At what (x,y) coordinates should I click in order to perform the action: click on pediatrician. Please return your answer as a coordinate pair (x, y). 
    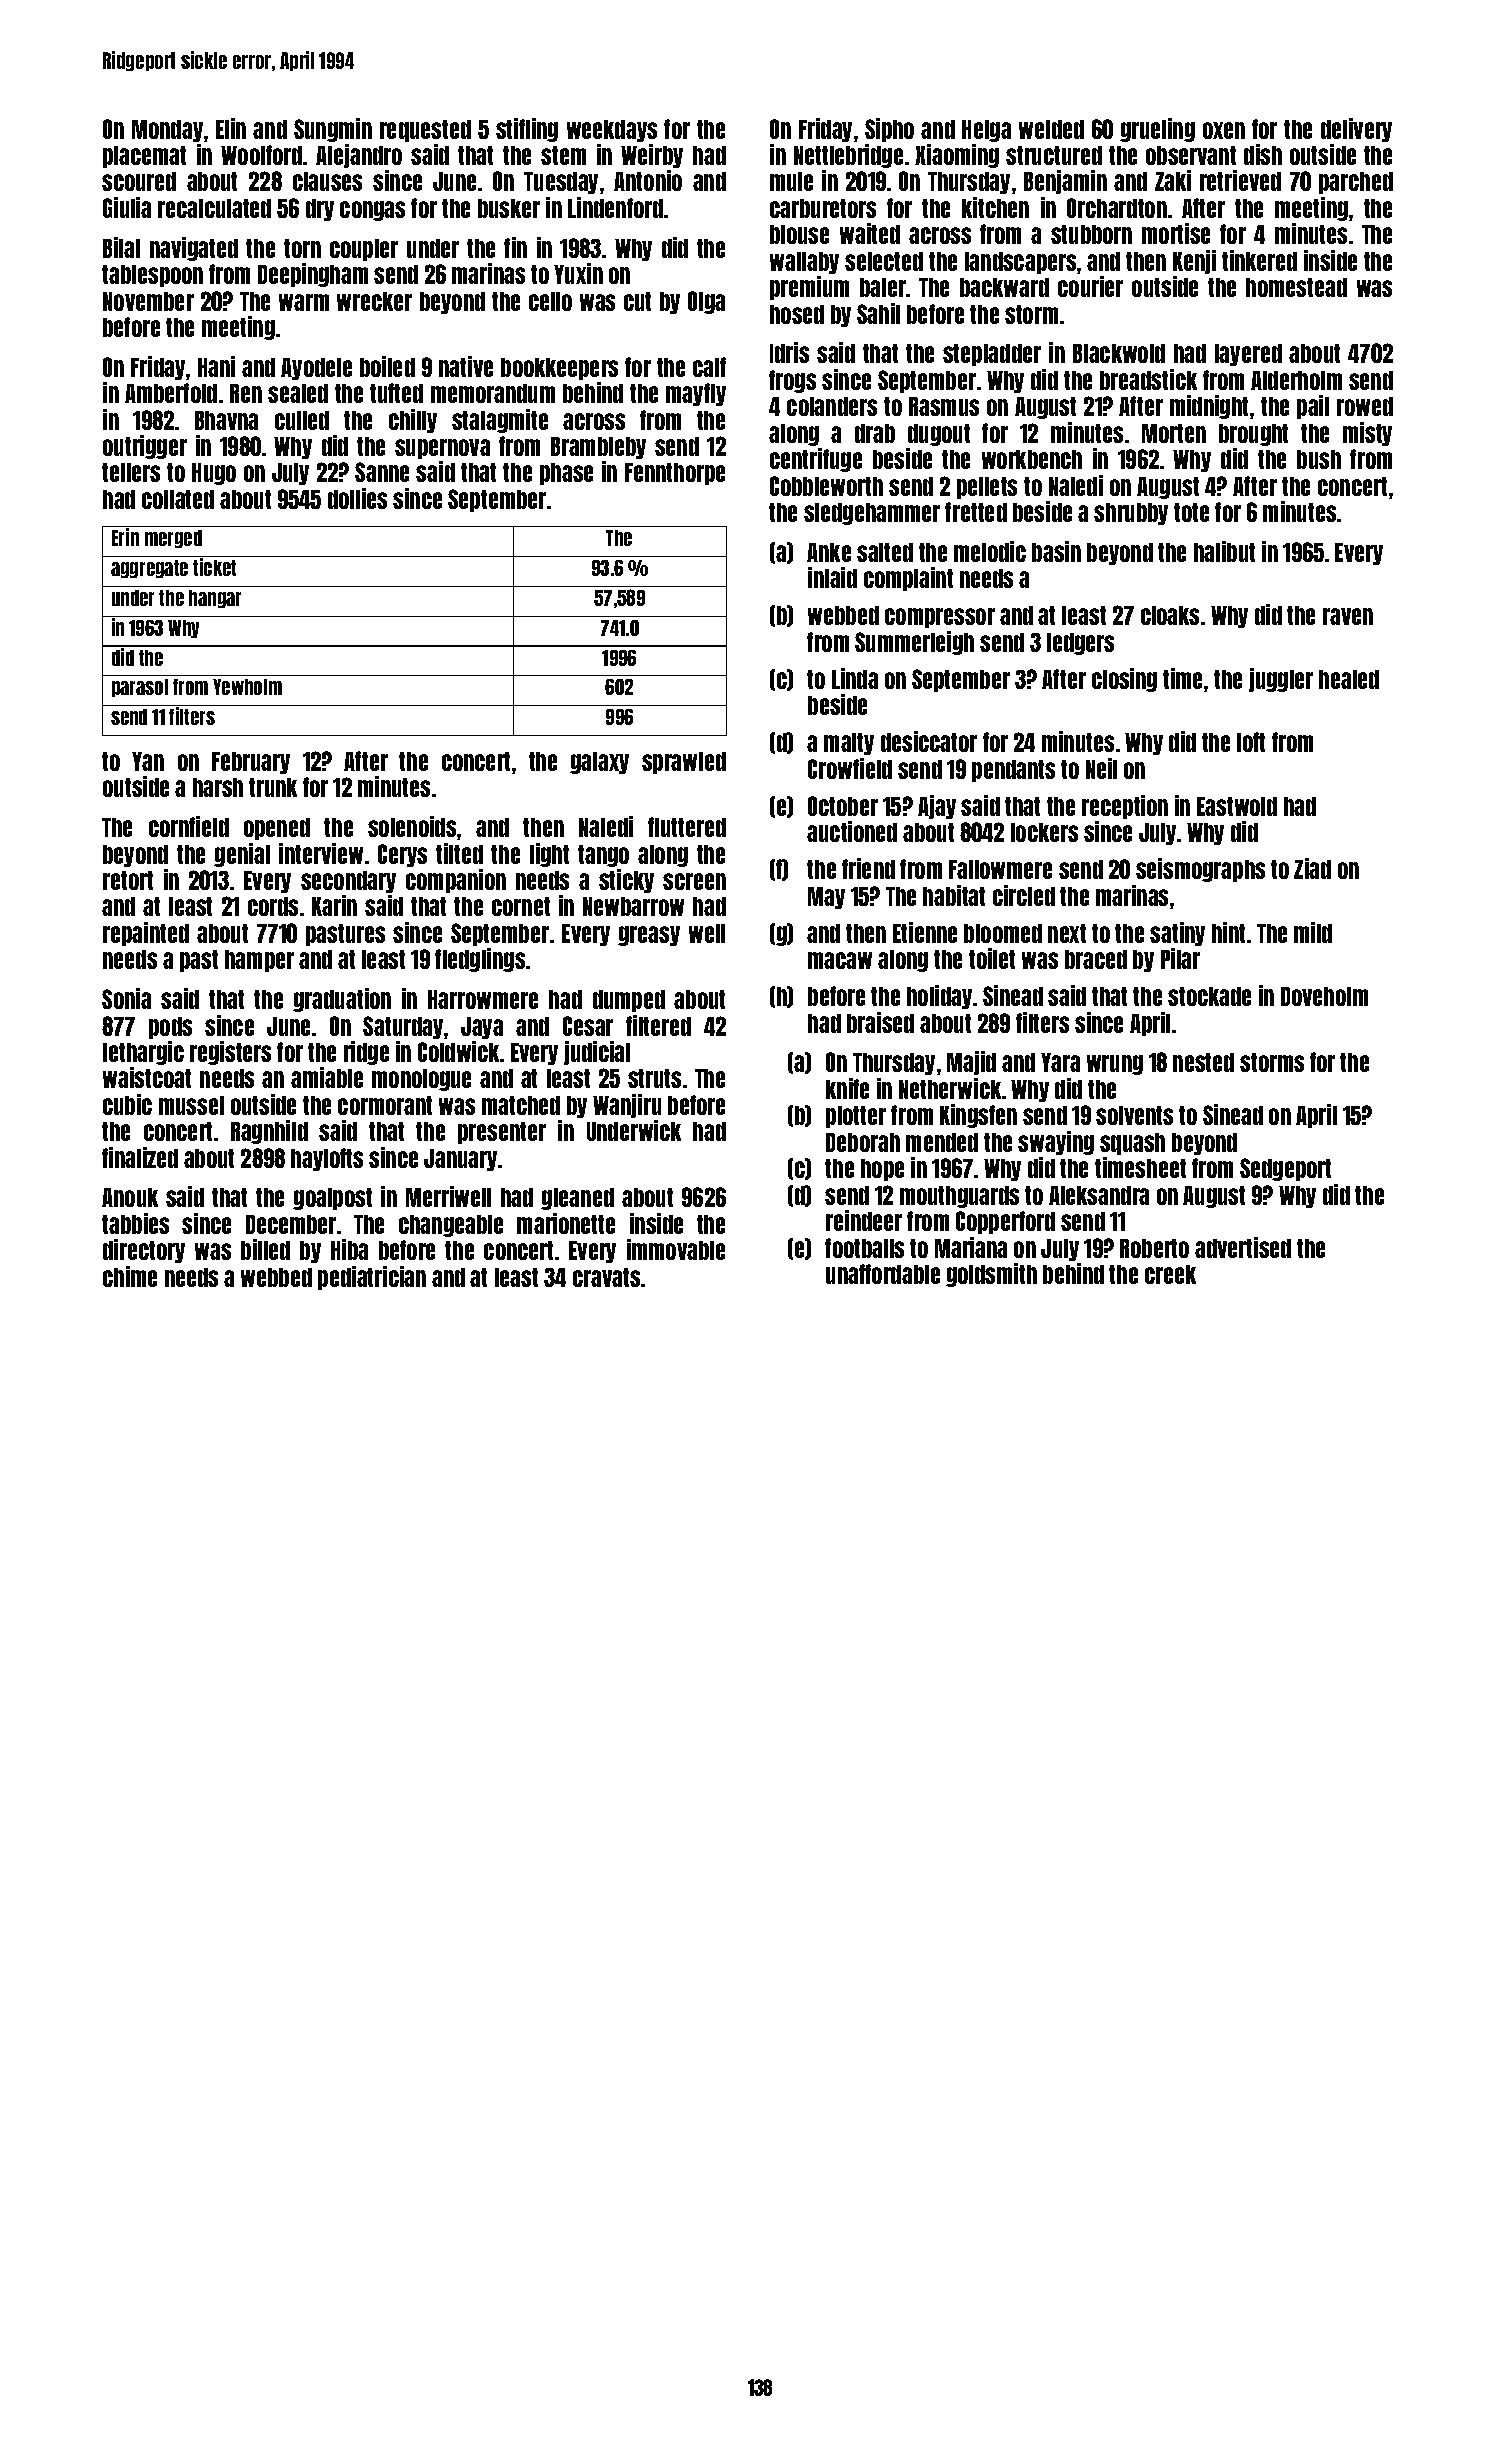
    Looking at the image, I should click on (372, 1278).
